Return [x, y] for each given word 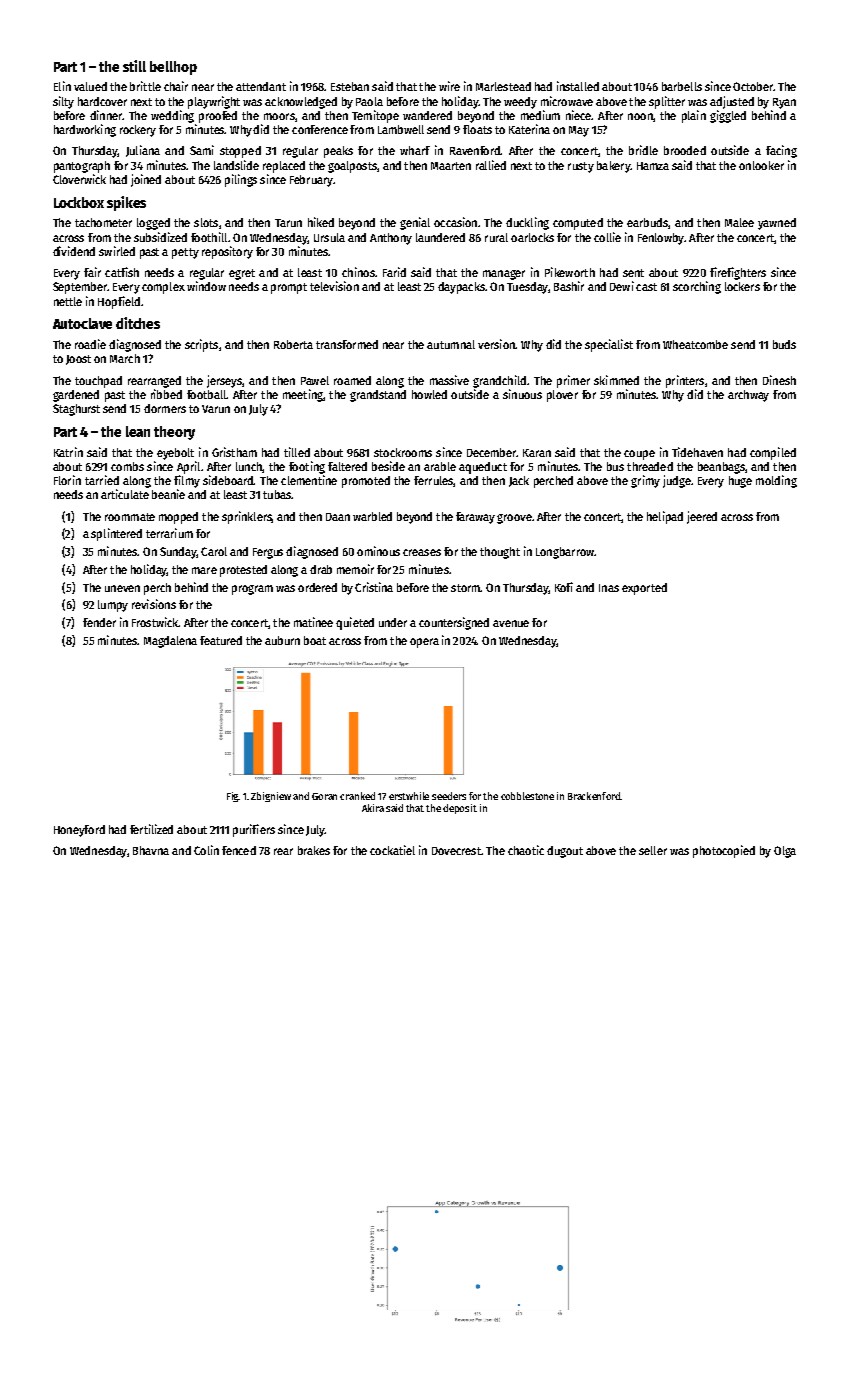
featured [221, 640]
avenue [511, 623]
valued [90, 86]
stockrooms [403, 452]
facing [781, 151]
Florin [67, 480]
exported [644, 589]
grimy [645, 481]
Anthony [391, 239]
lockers [742, 286]
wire [449, 86]
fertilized [151, 829]
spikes [126, 203]
